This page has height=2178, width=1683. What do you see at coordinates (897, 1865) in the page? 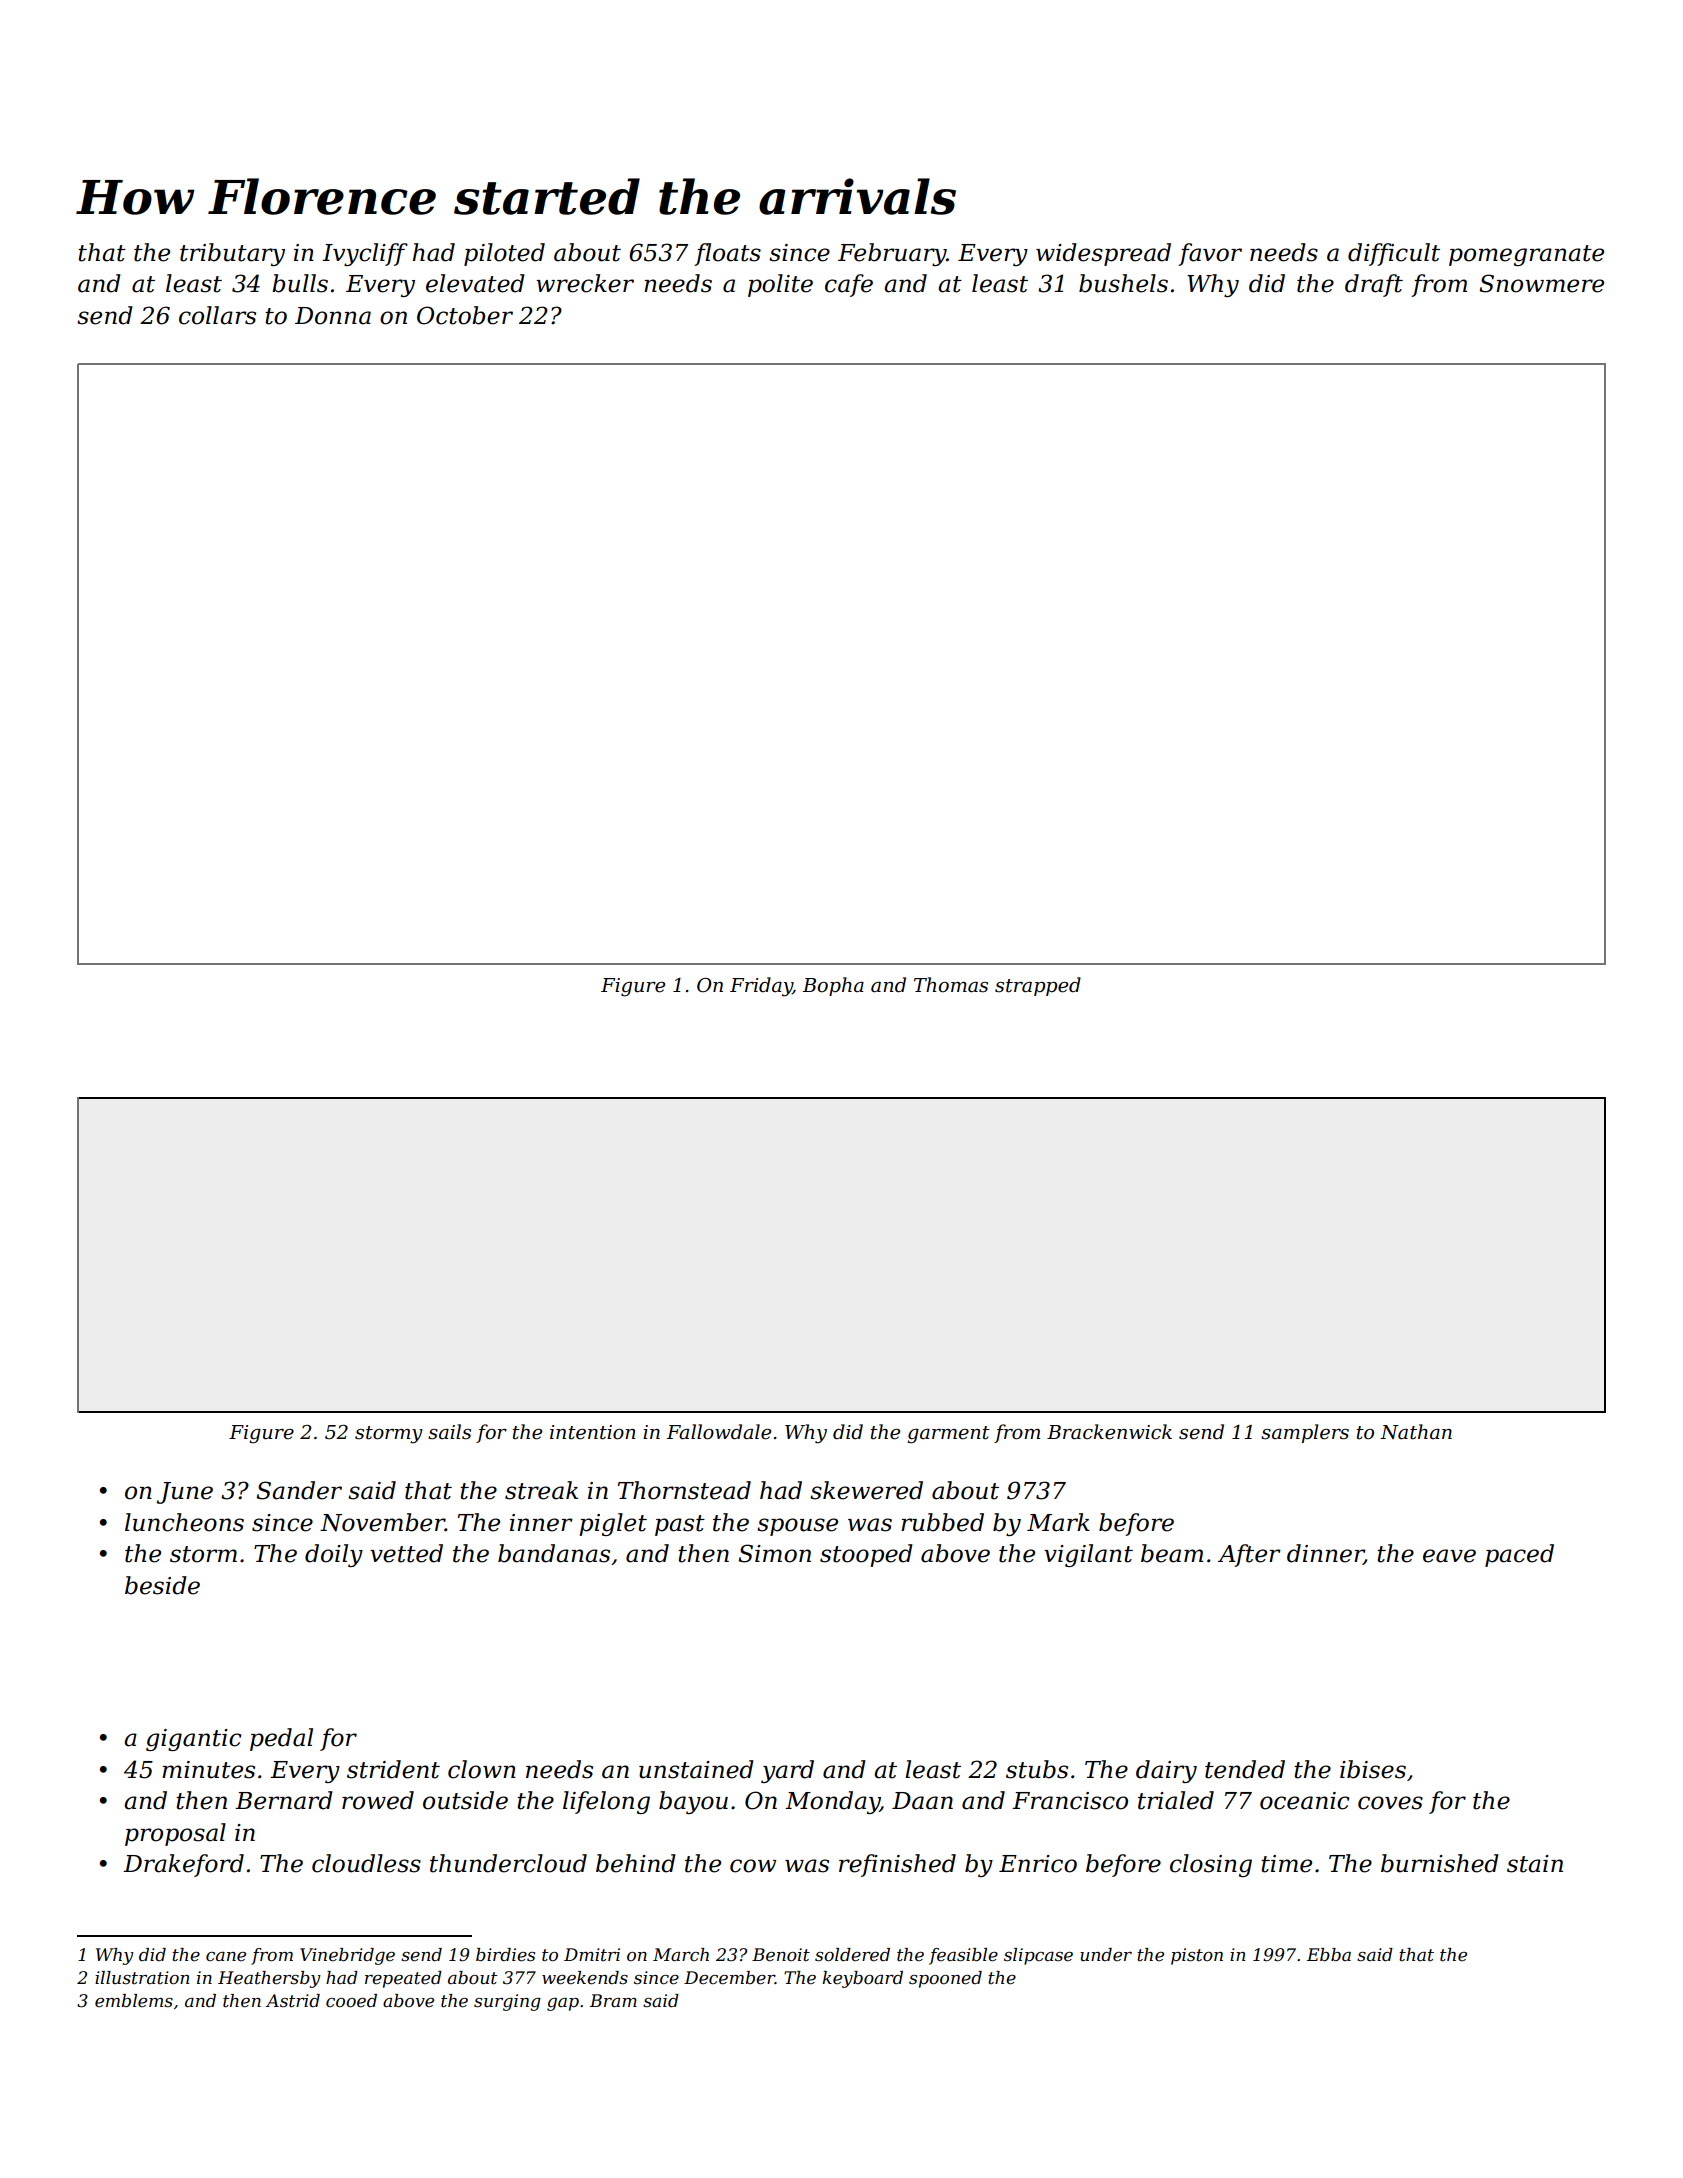
I see `refinished` at bounding box center [897, 1865].
